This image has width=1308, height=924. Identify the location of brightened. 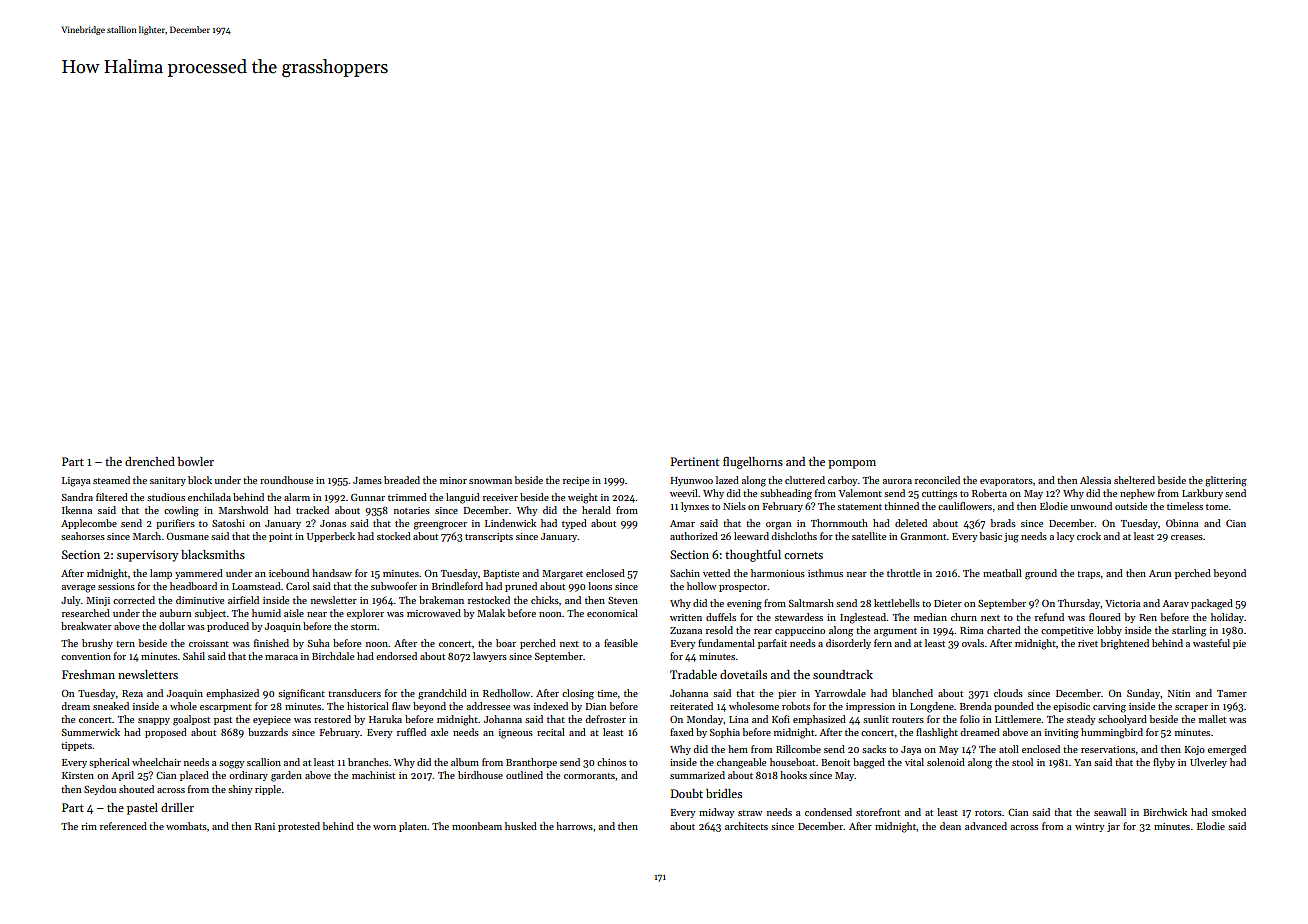
(1125, 644).
